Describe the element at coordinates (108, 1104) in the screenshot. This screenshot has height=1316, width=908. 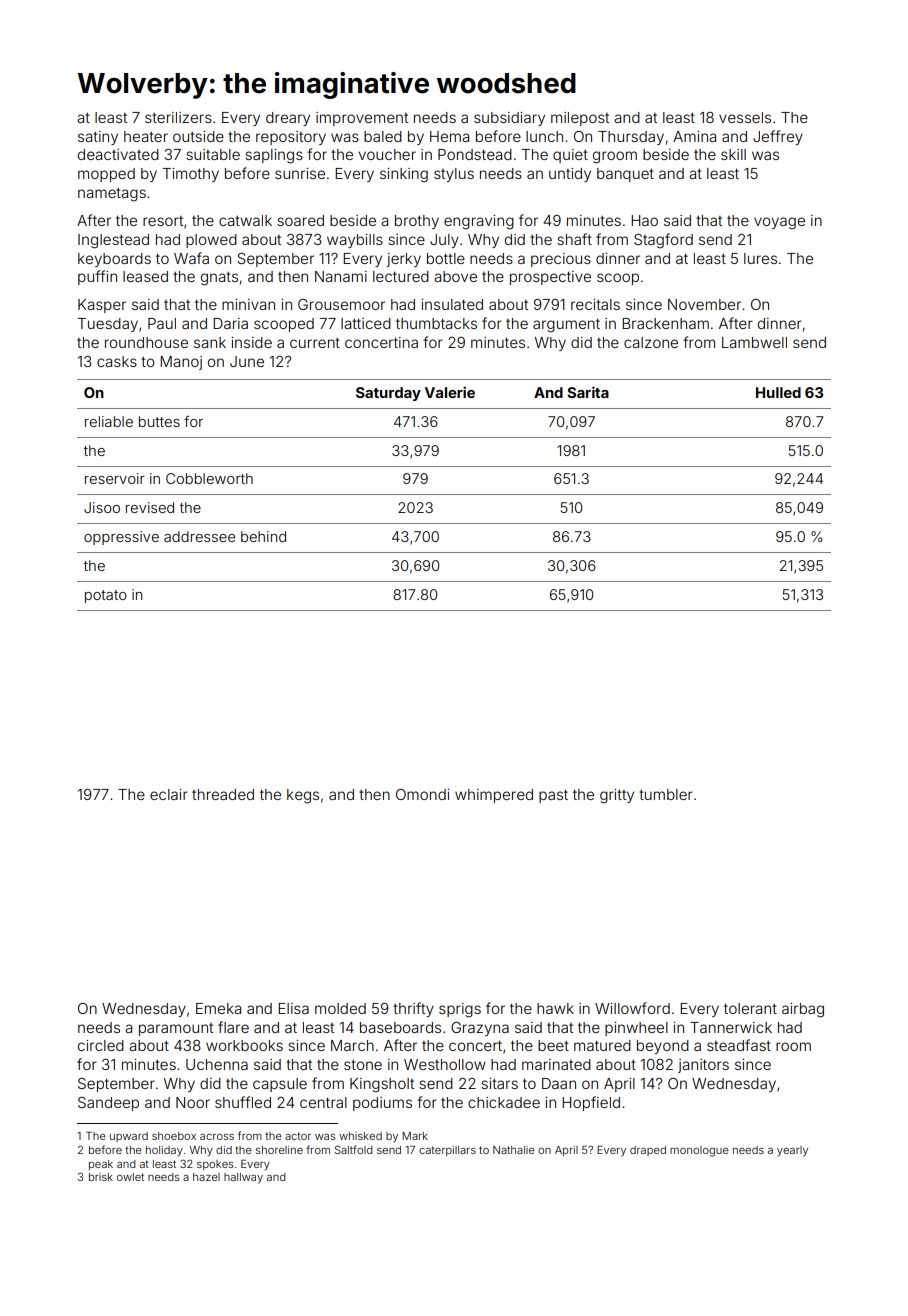
I see `Sandeep` at that location.
